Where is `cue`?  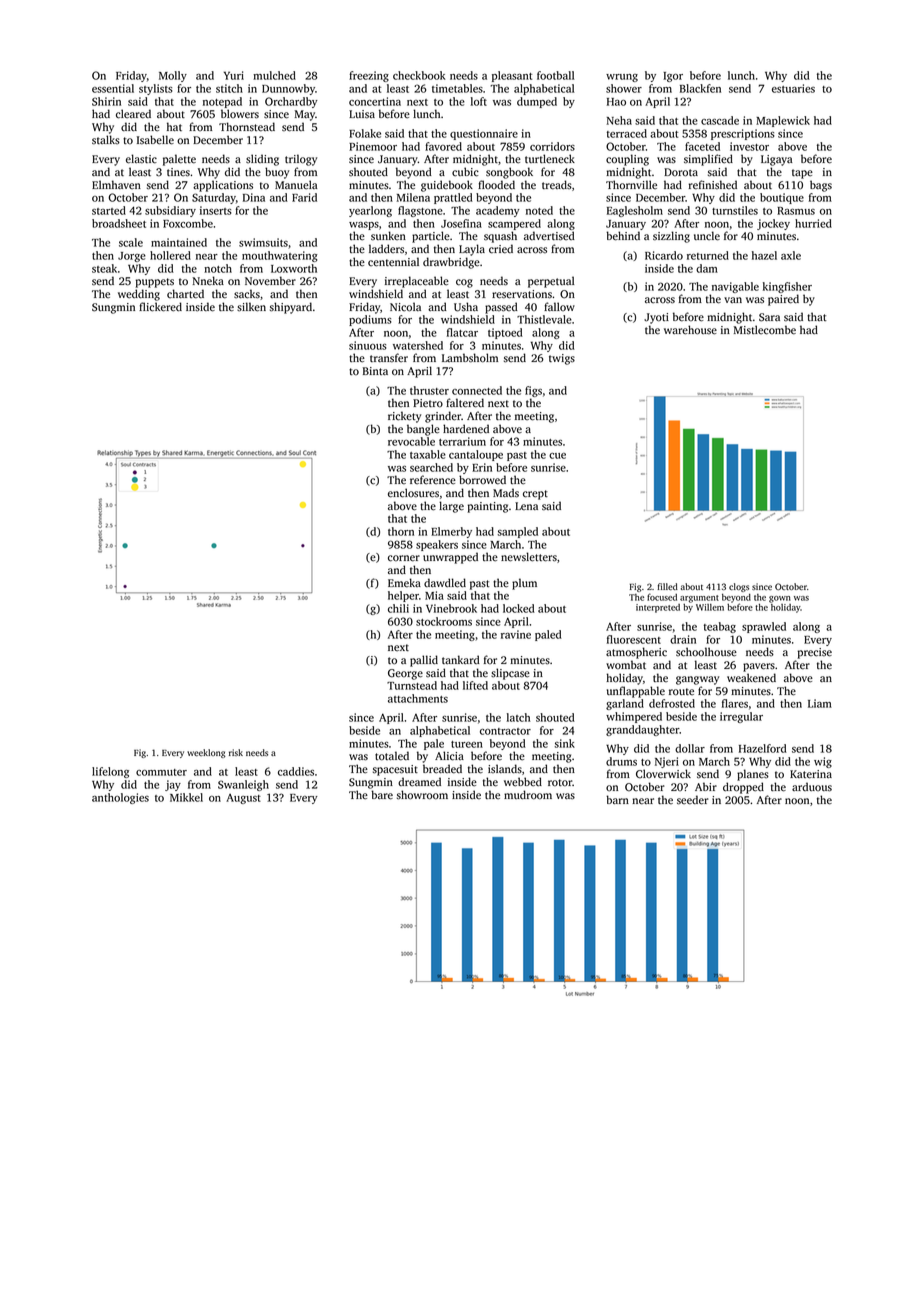 cue is located at coordinates (557, 456).
